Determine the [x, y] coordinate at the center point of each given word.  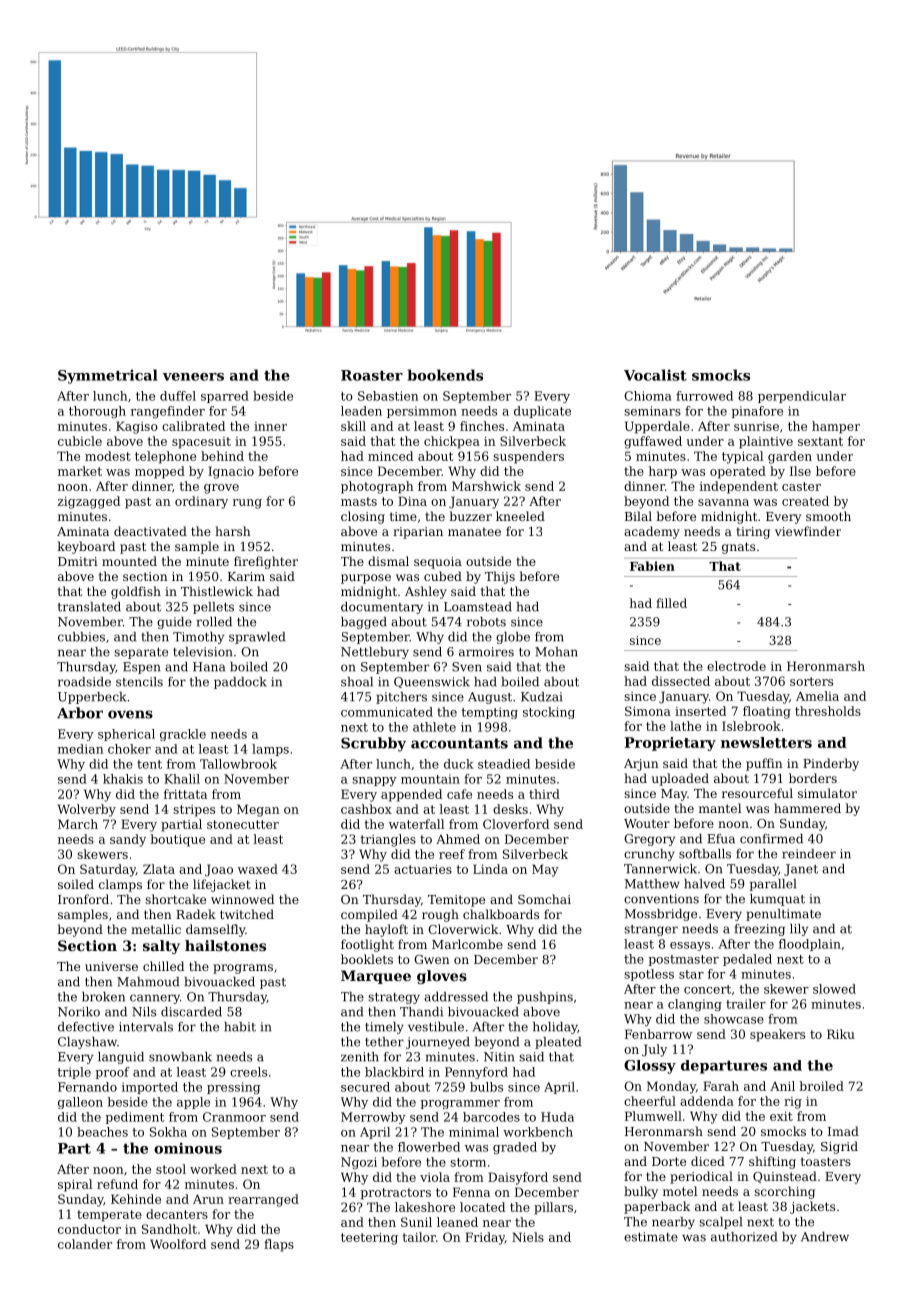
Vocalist [655, 375]
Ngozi [359, 1163]
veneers [193, 377]
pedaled [747, 960]
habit [240, 1027]
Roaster [372, 375]
